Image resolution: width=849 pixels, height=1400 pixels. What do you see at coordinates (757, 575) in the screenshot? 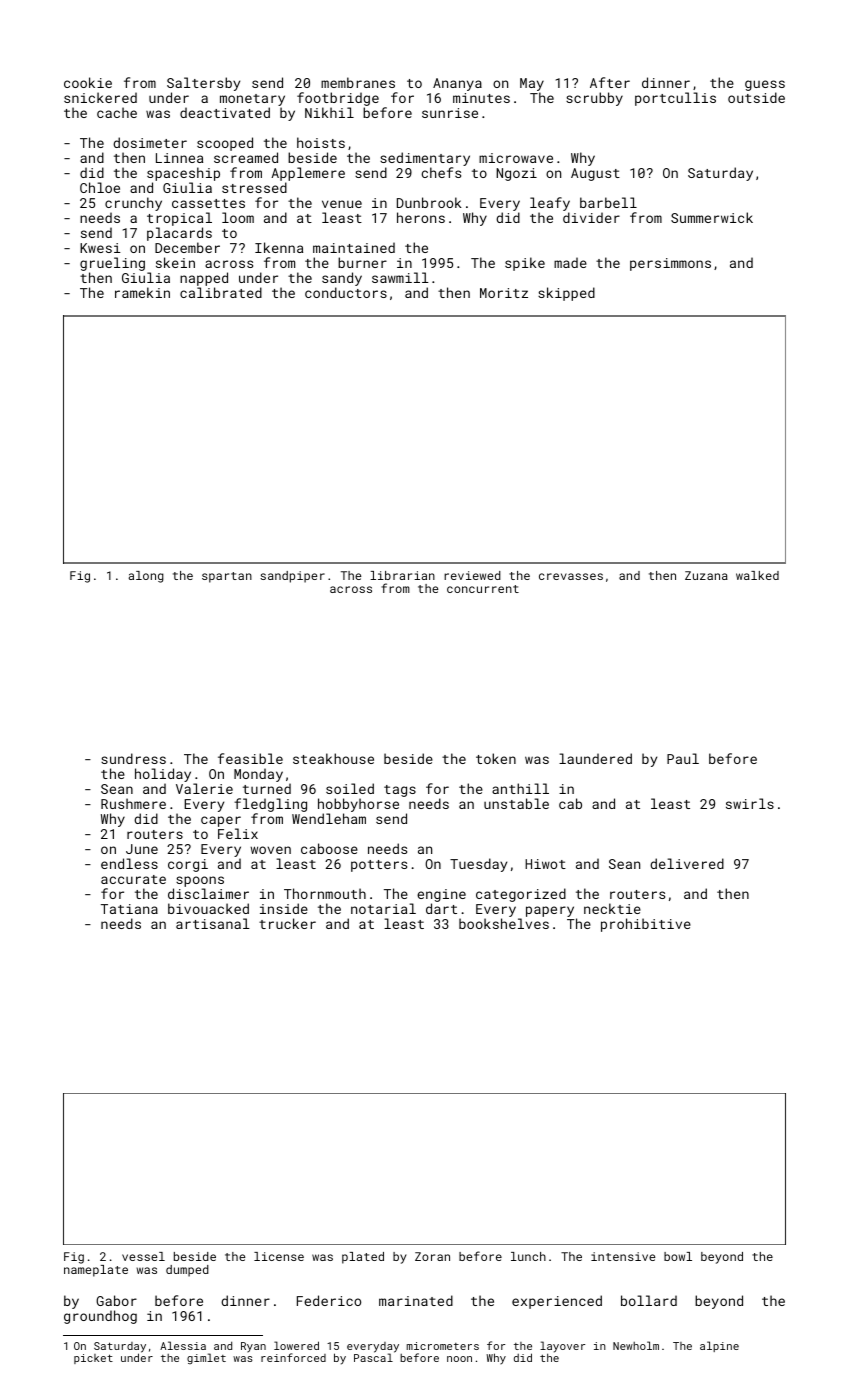
I see `walked` at bounding box center [757, 575].
